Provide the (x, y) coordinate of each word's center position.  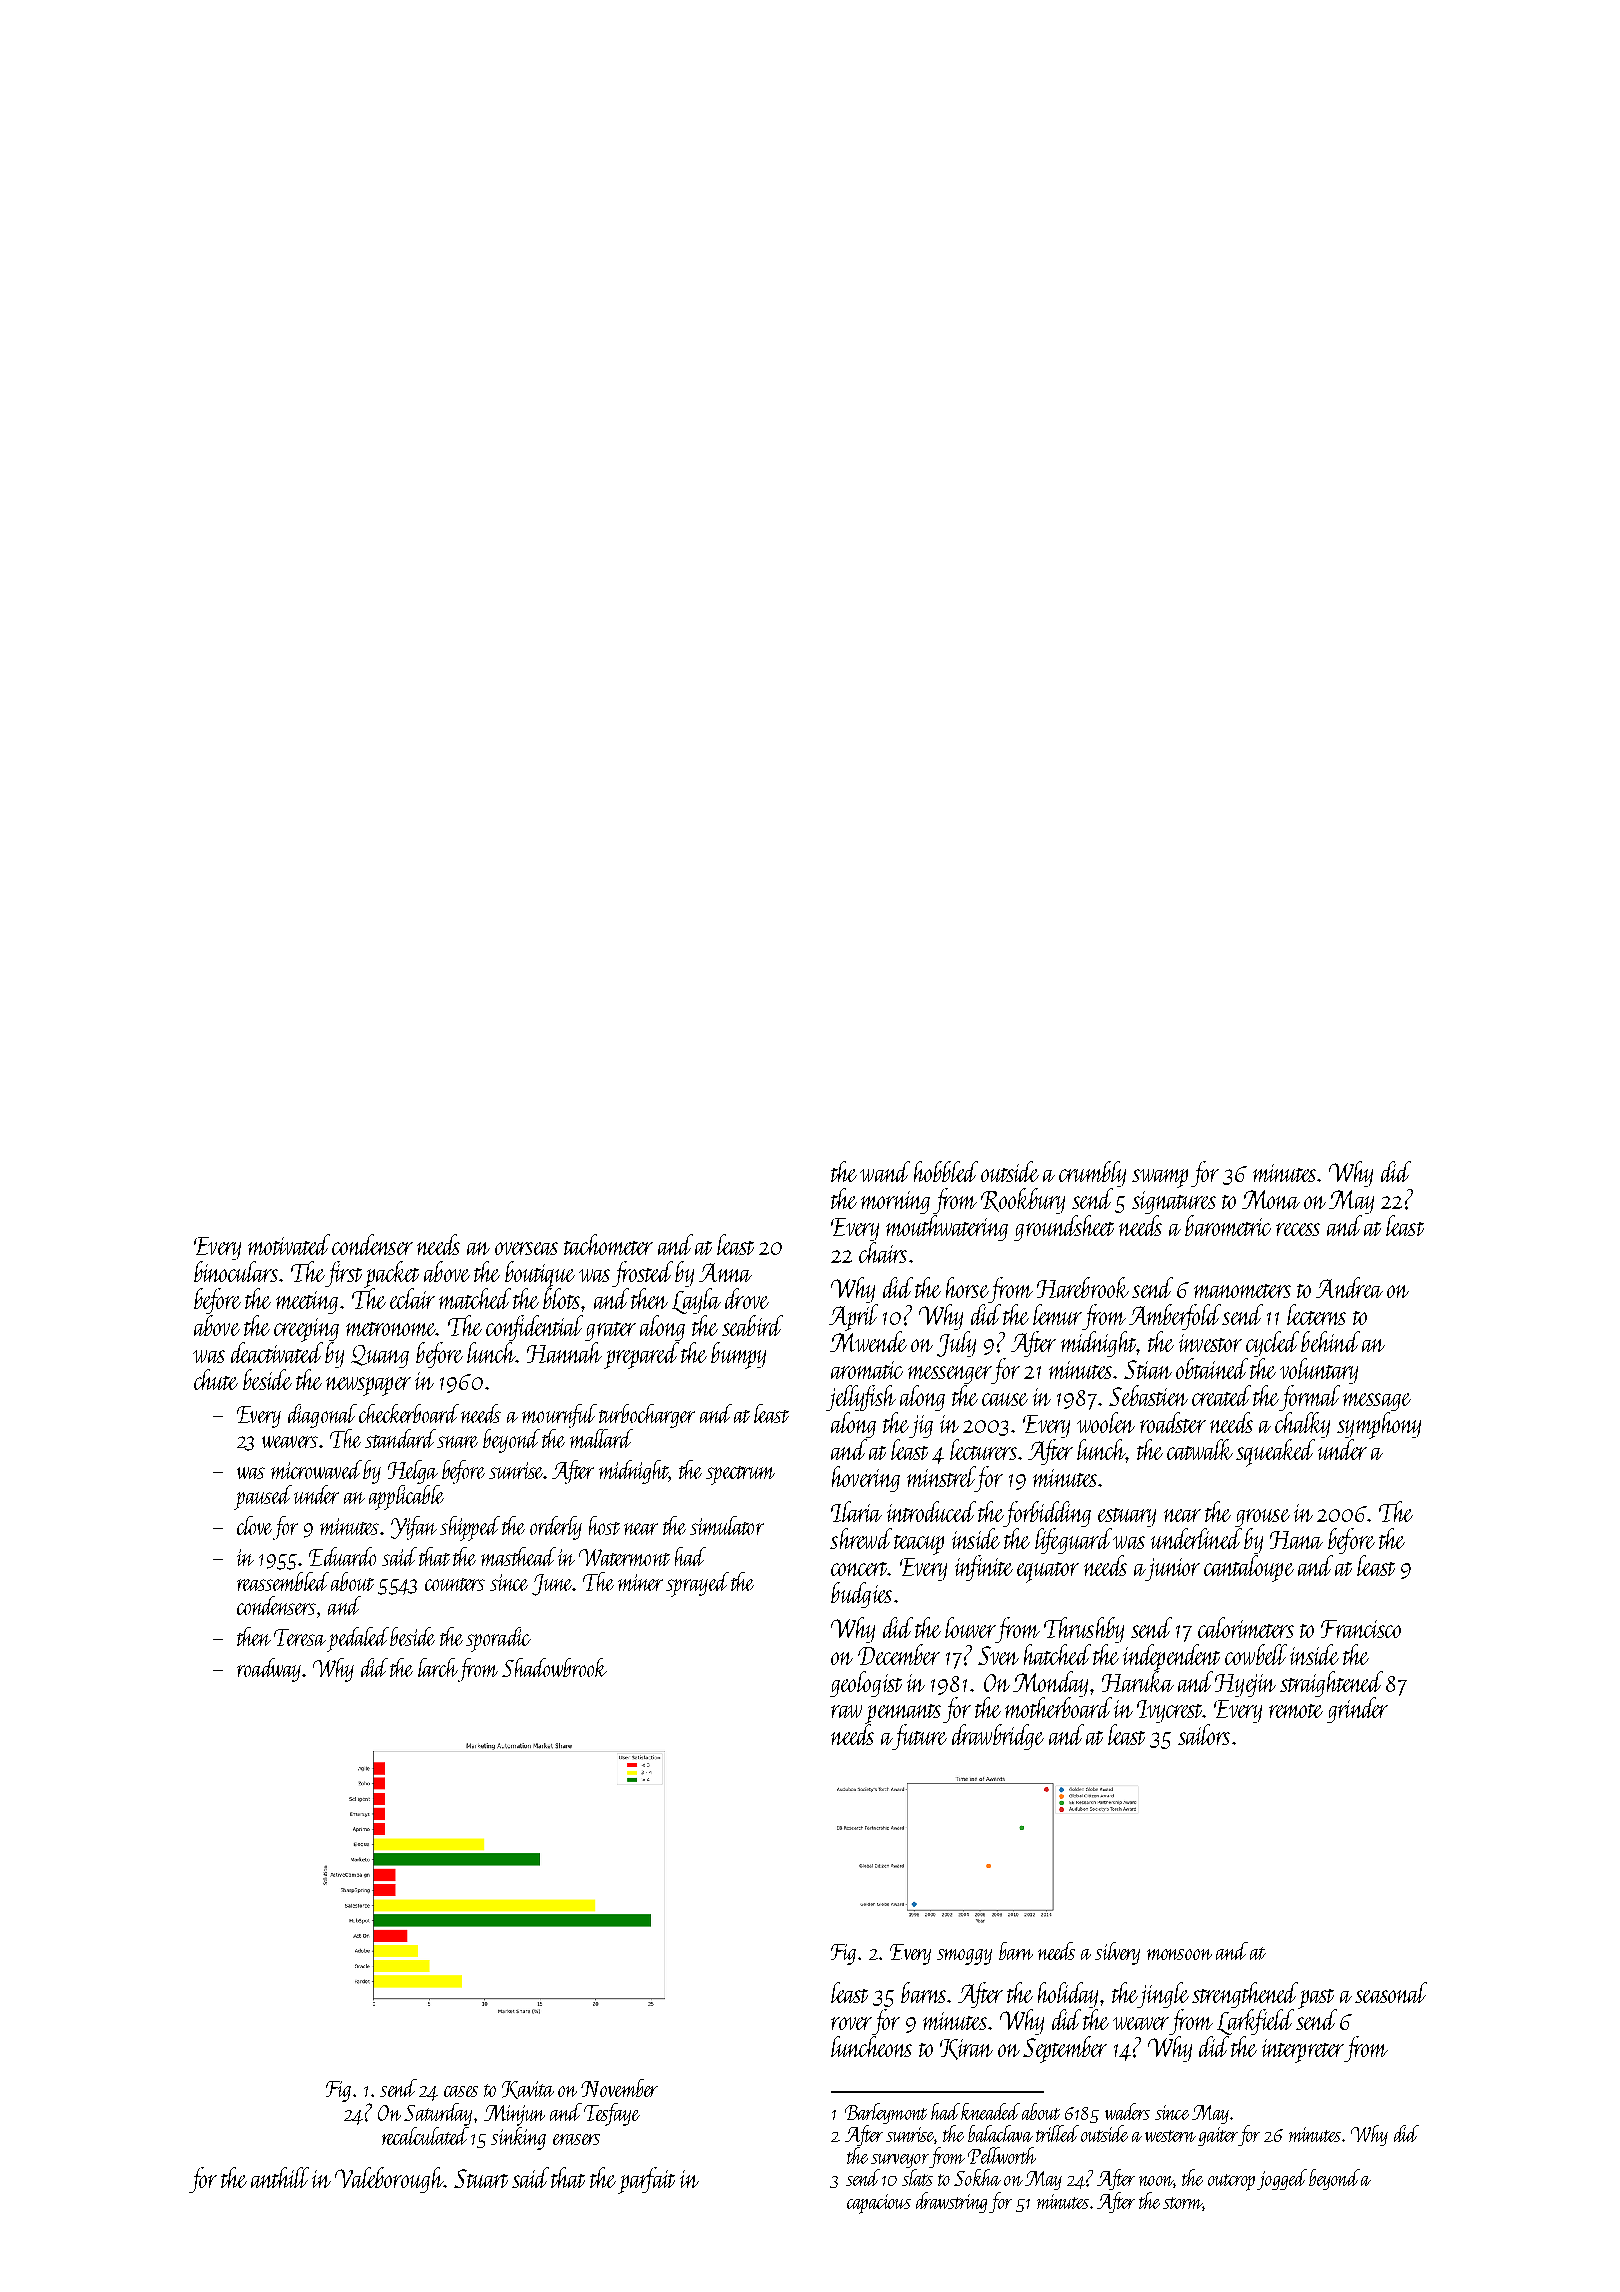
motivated (289, 1244)
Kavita (528, 2090)
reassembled (283, 1581)
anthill (280, 2177)
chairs (883, 1252)
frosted (642, 1274)
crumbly (1092, 1174)
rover (851, 2023)
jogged (1282, 2179)
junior (1172, 1569)
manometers (1242, 1291)
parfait (646, 2180)
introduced (931, 1511)
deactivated (277, 1352)
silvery (1117, 1953)
